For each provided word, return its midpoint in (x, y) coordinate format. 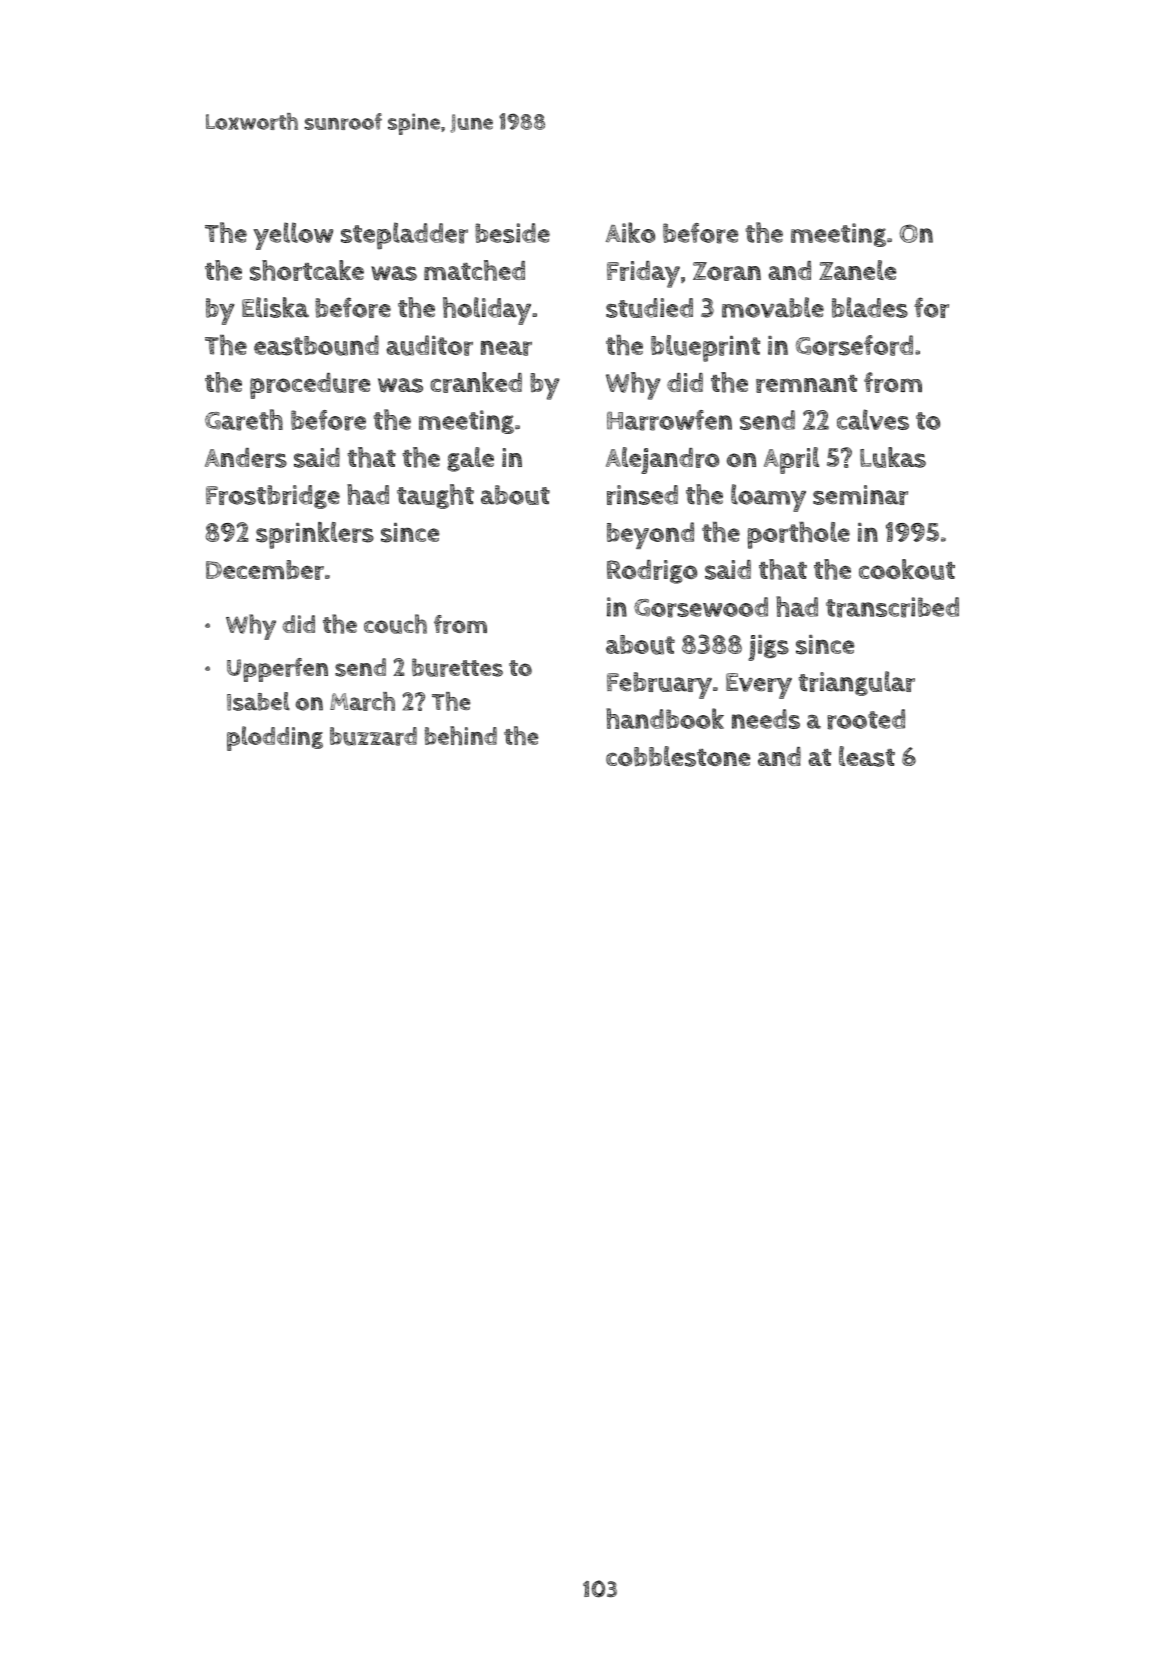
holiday (487, 311)
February (659, 685)
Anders (246, 458)
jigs (768, 648)
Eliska (275, 307)
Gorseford (854, 345)
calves (873, 419)
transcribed (892, 607)
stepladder (404, 236)
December (265, 570)
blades (870, 307)
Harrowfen (669, 420)
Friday (643, 274)
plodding (275, 738)
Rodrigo (652, 572)
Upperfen (277, 670)
